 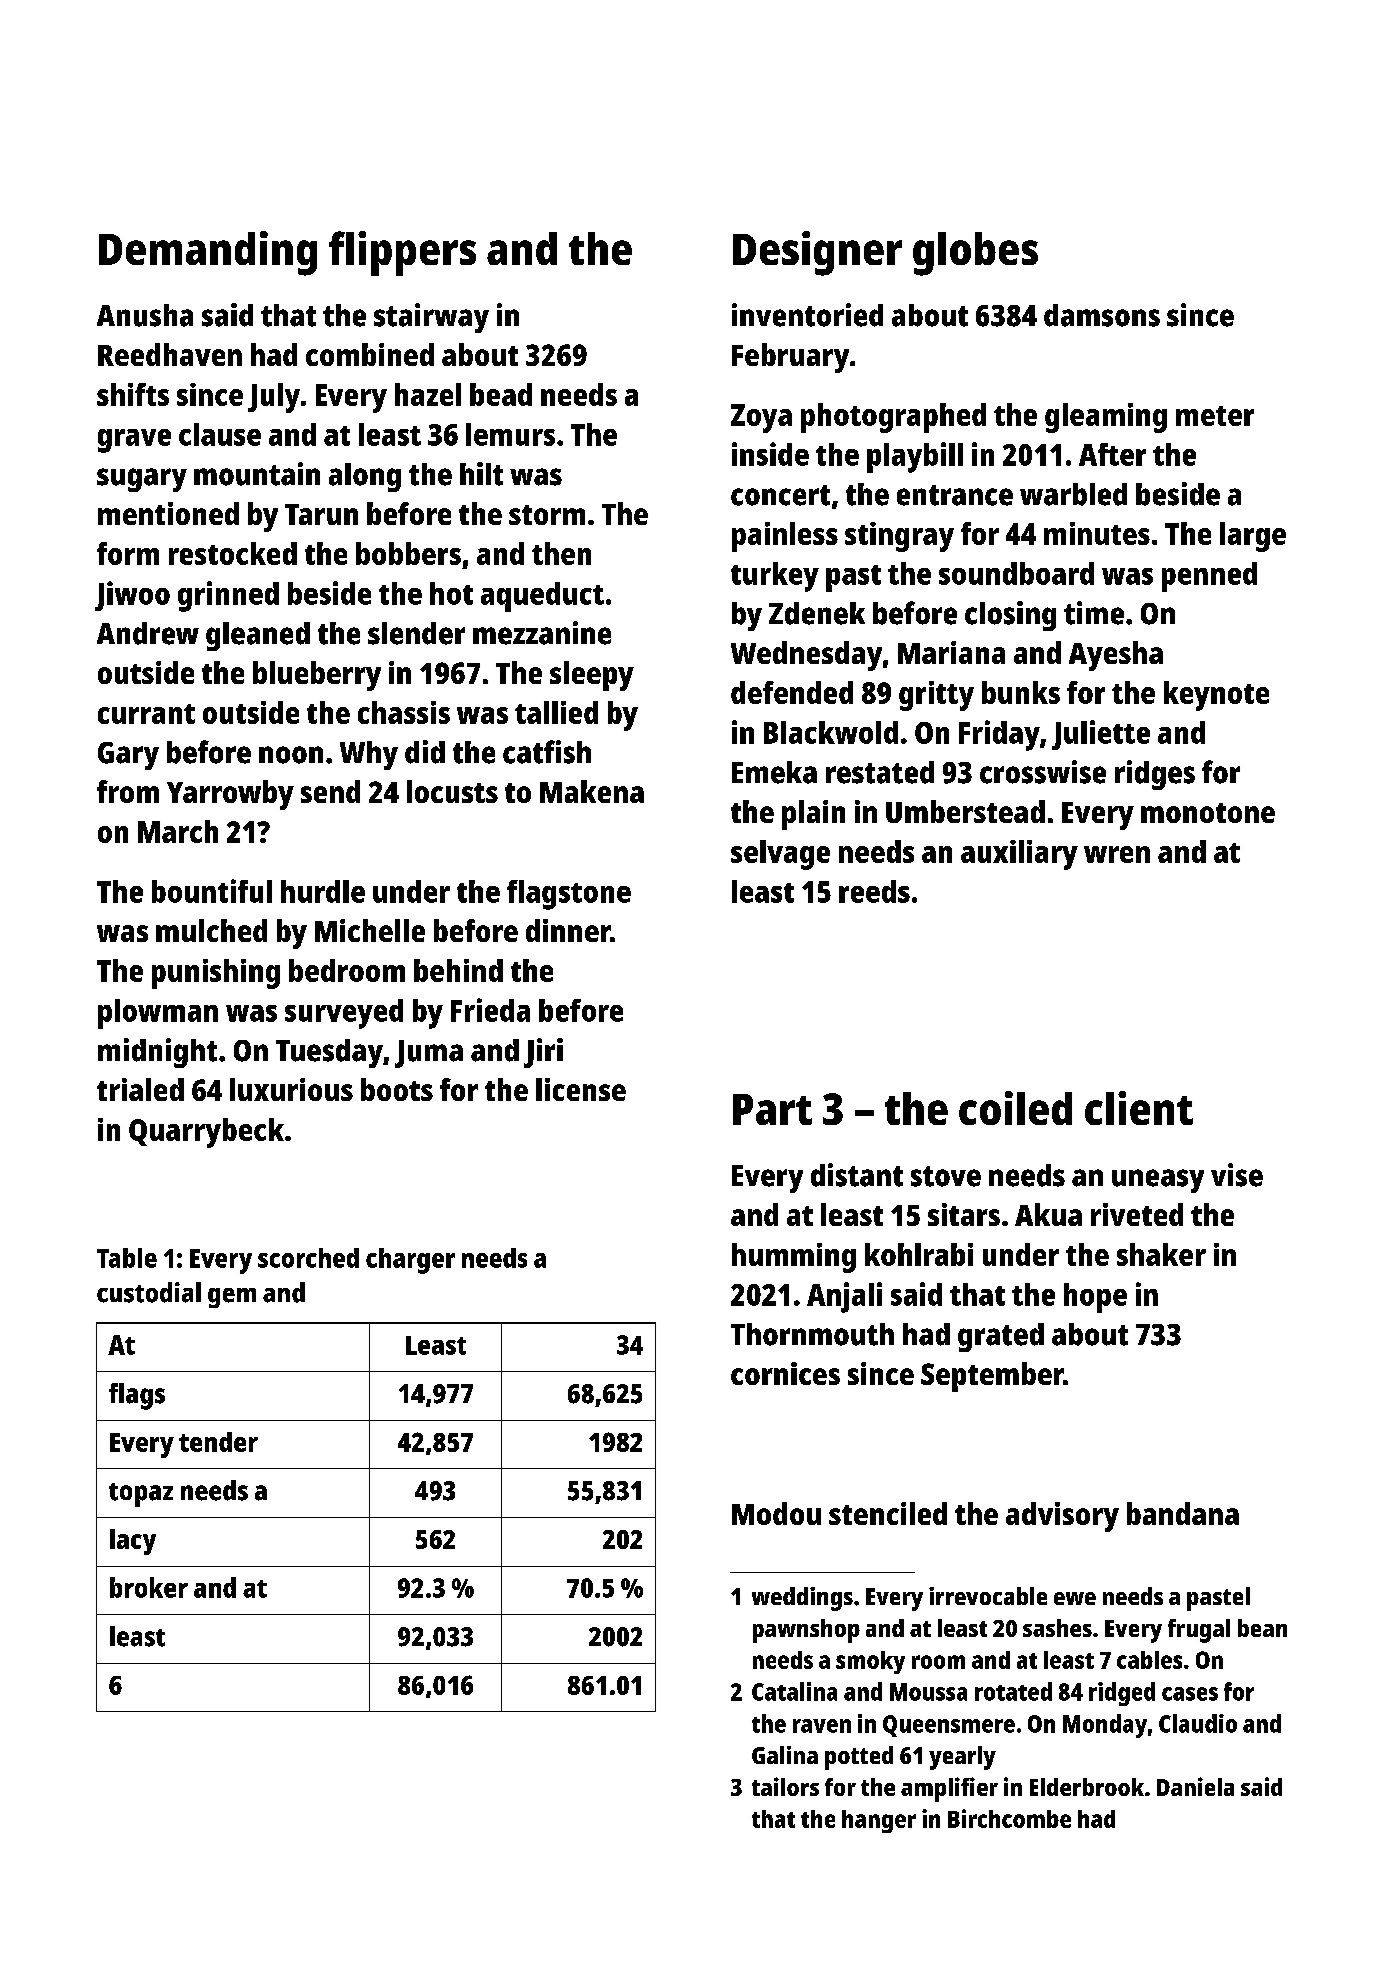 I want to click on vise, so click(x=1237, y=1175).
